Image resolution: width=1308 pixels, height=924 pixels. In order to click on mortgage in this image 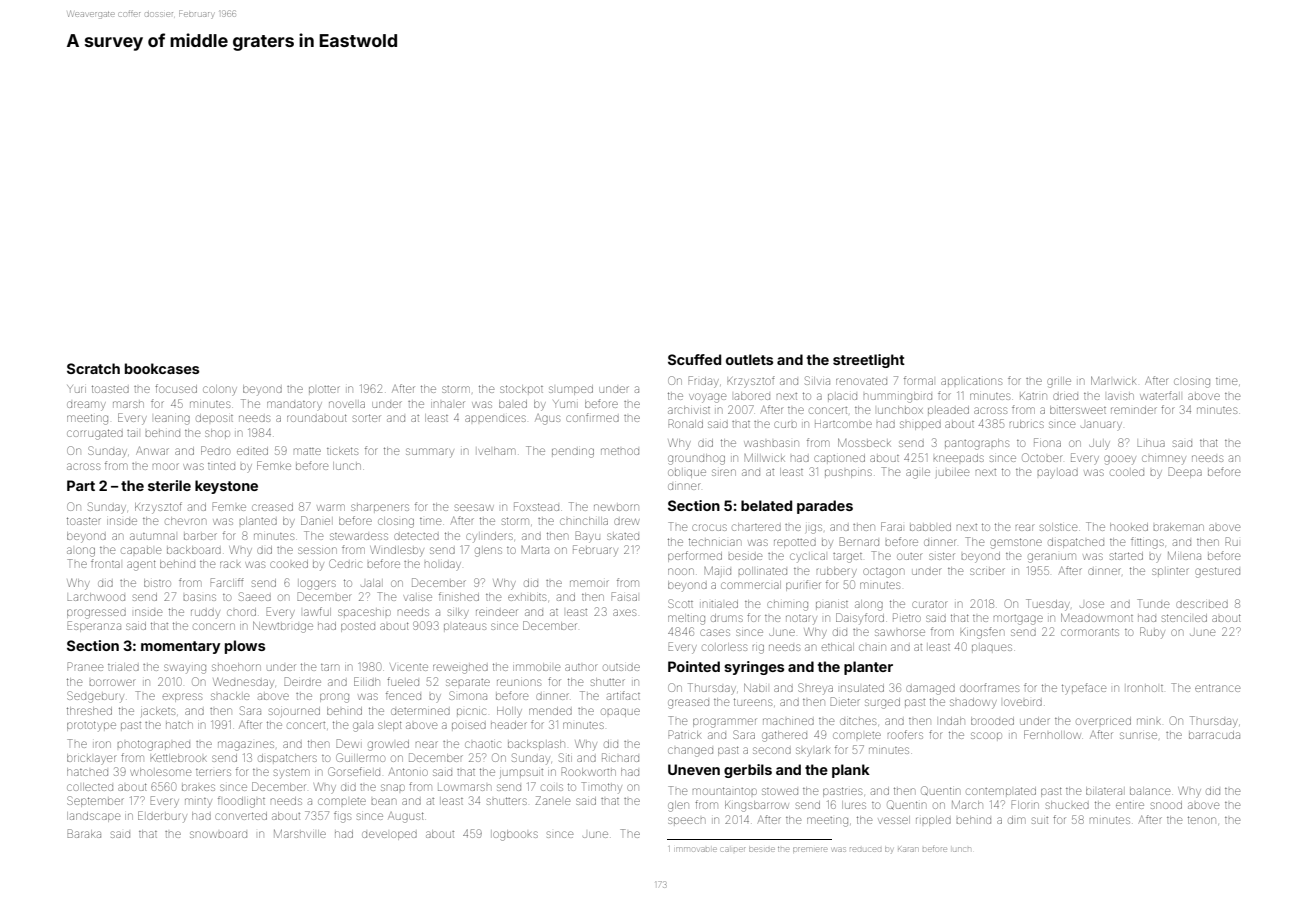, I will do `click(1018, 620)`.
